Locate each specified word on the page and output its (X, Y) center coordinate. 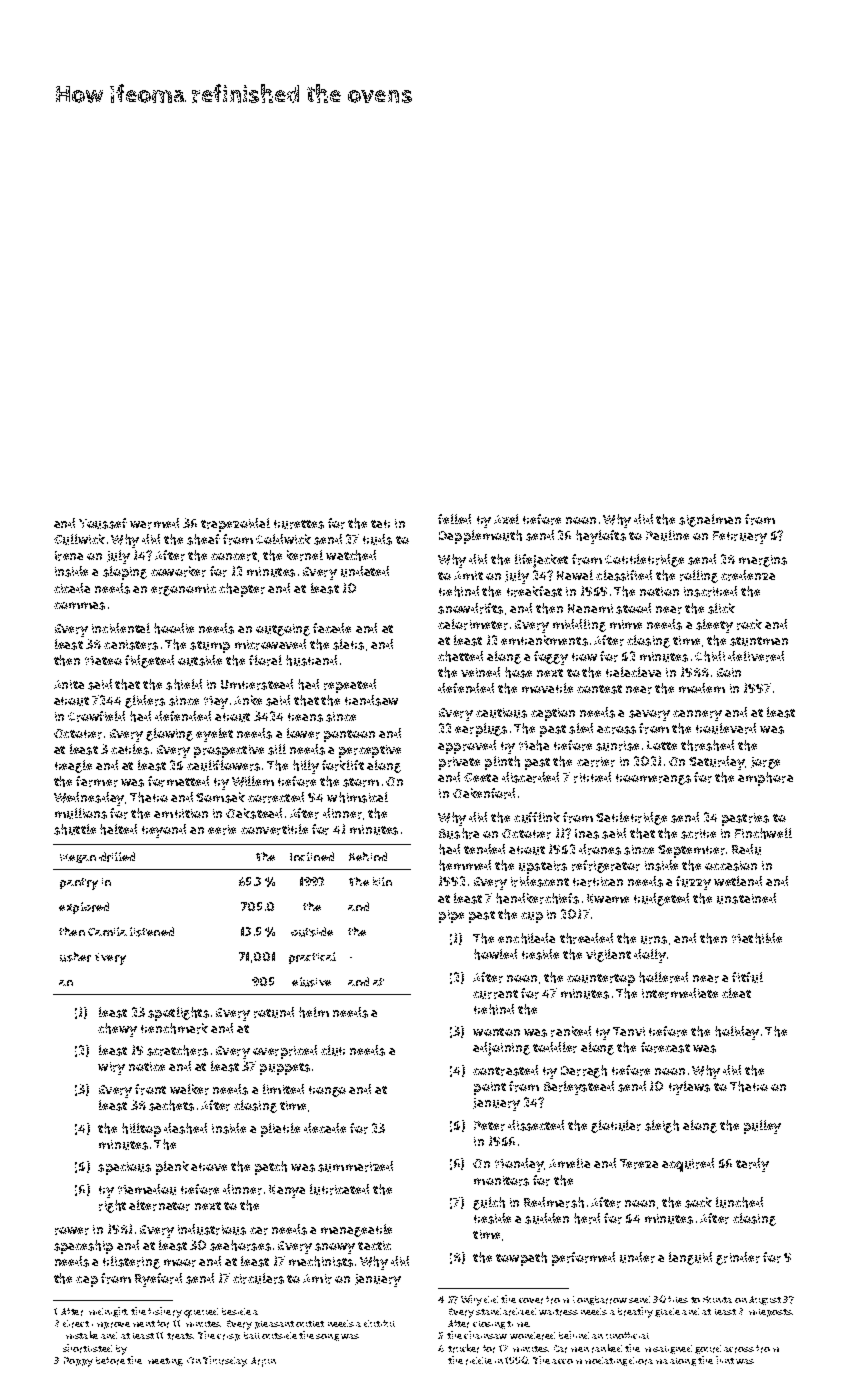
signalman (710, 520)
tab (380, 524)
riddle (479, 1361)
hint (725, 1360)
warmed (154, 523)
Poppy (78, 1362)
